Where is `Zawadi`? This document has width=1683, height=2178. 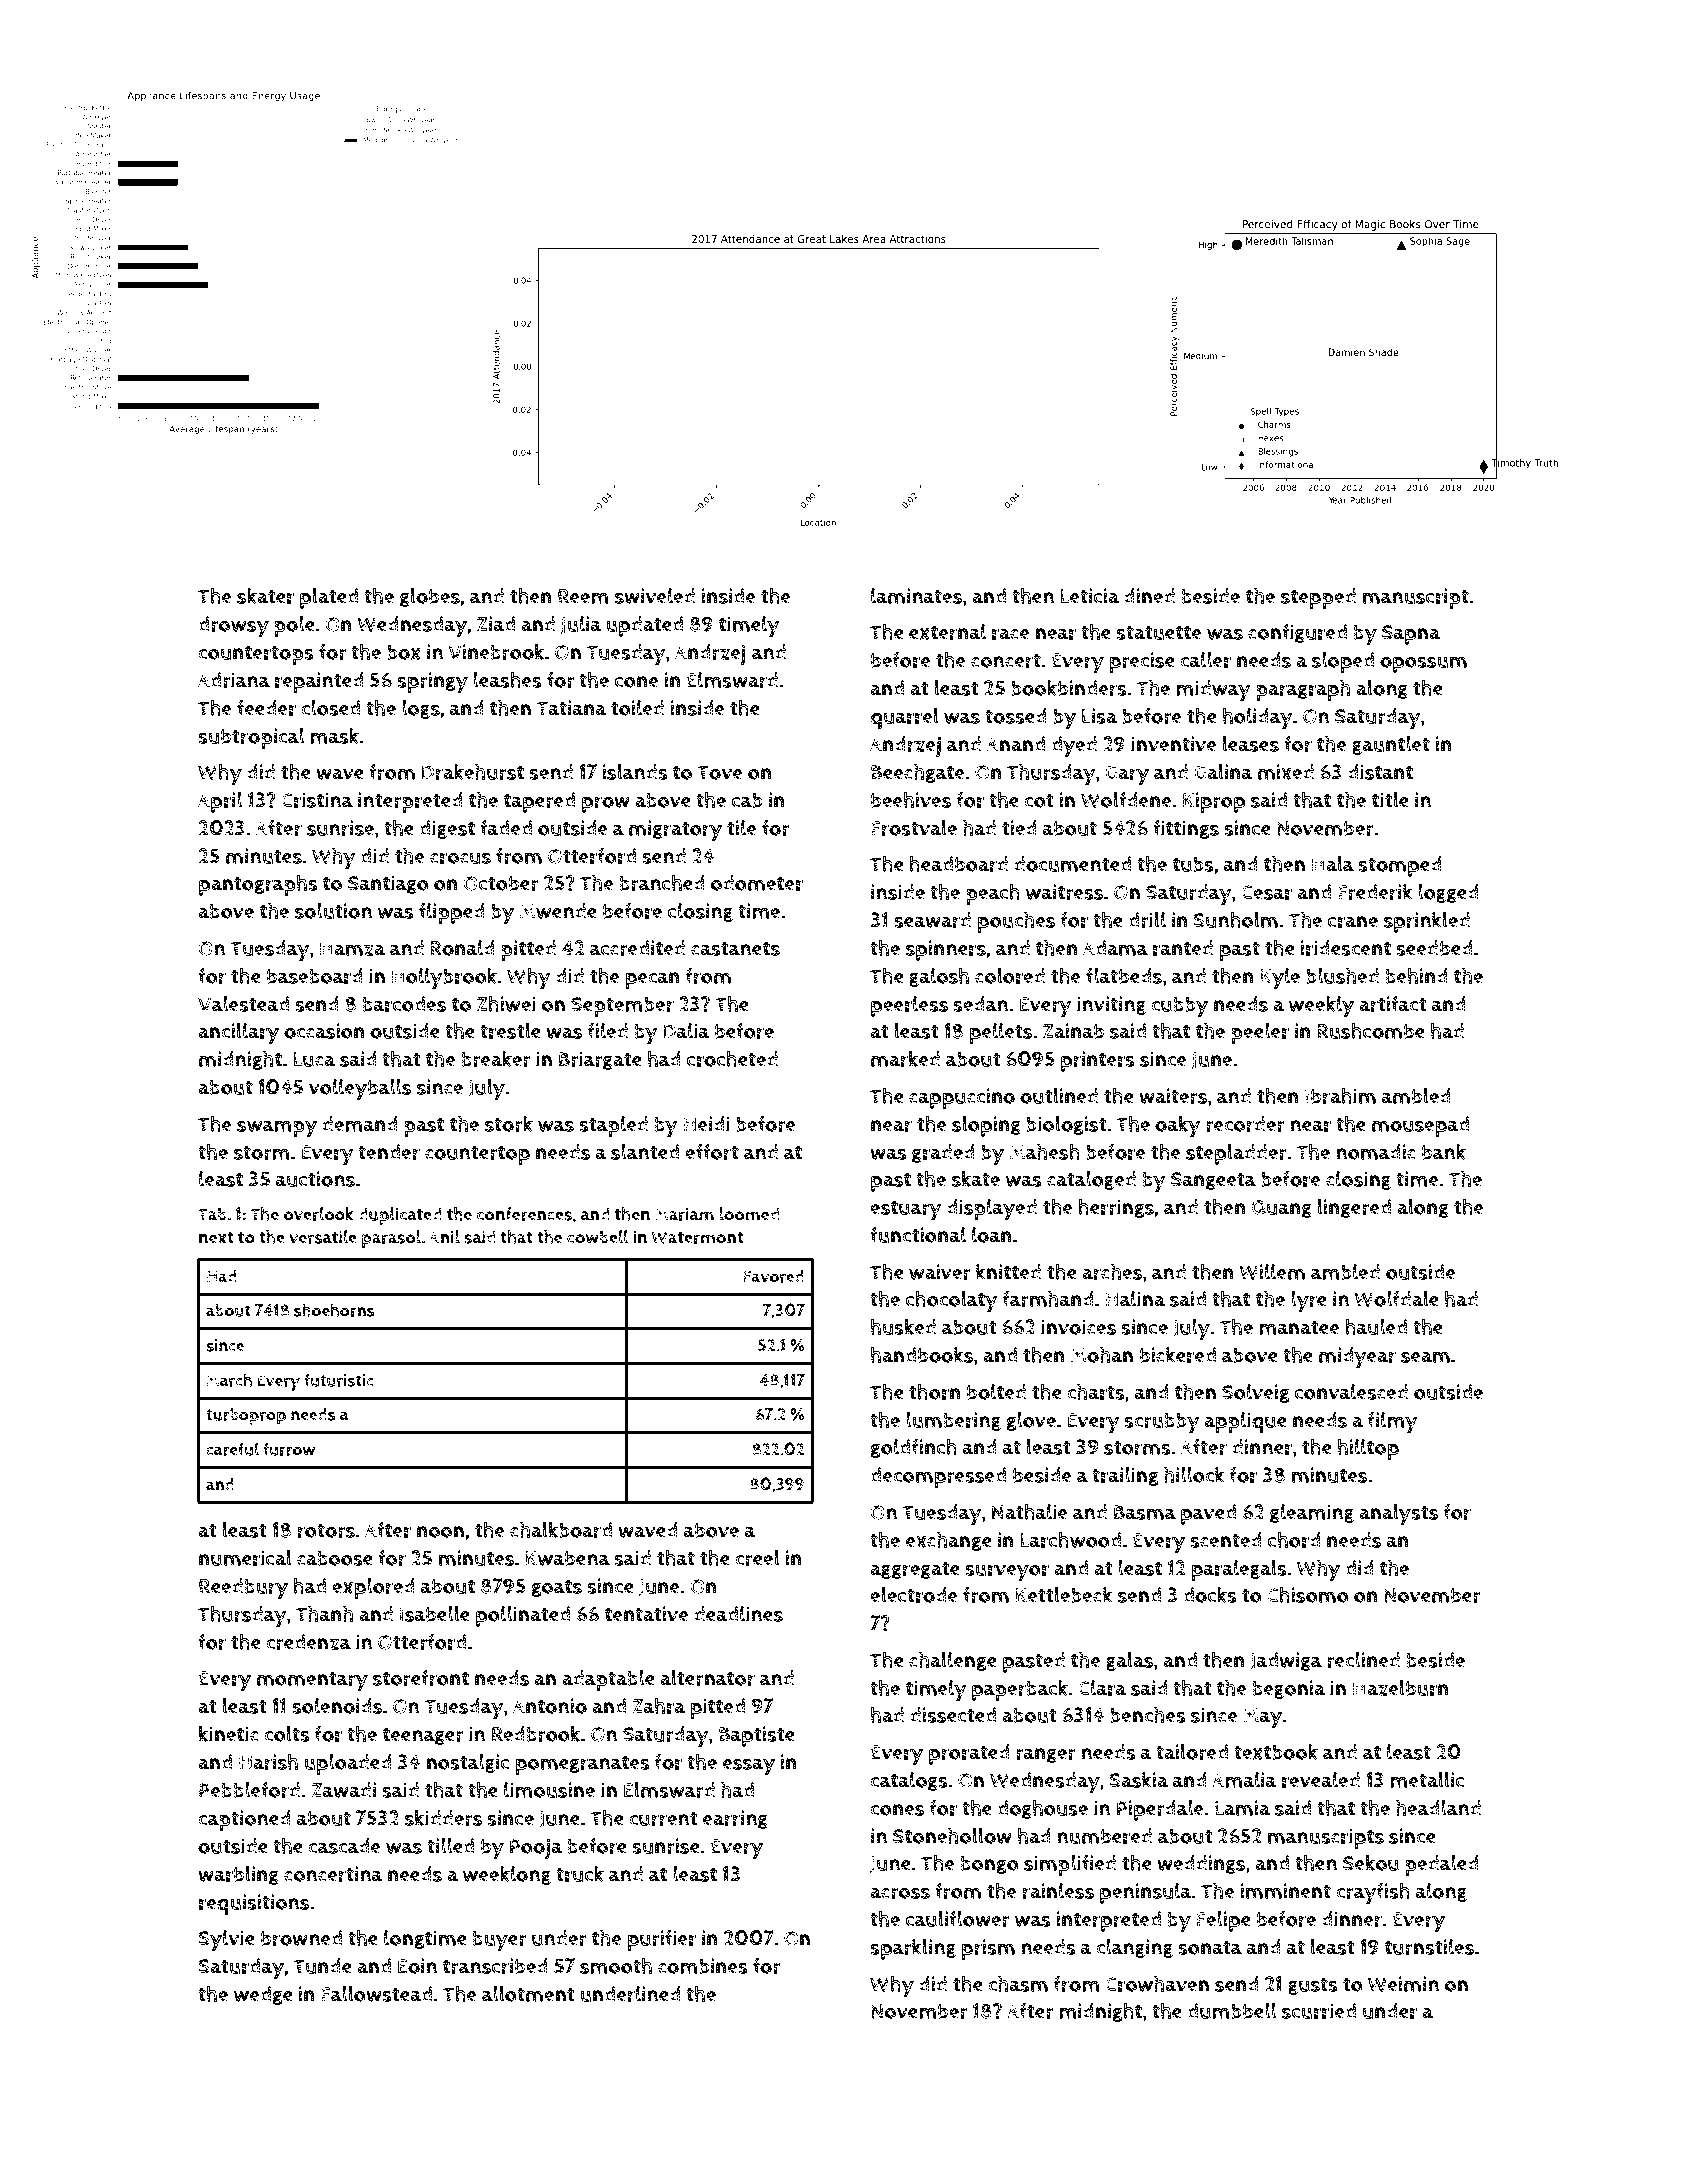
Zawadi is located at coordinates (344, 1790).
